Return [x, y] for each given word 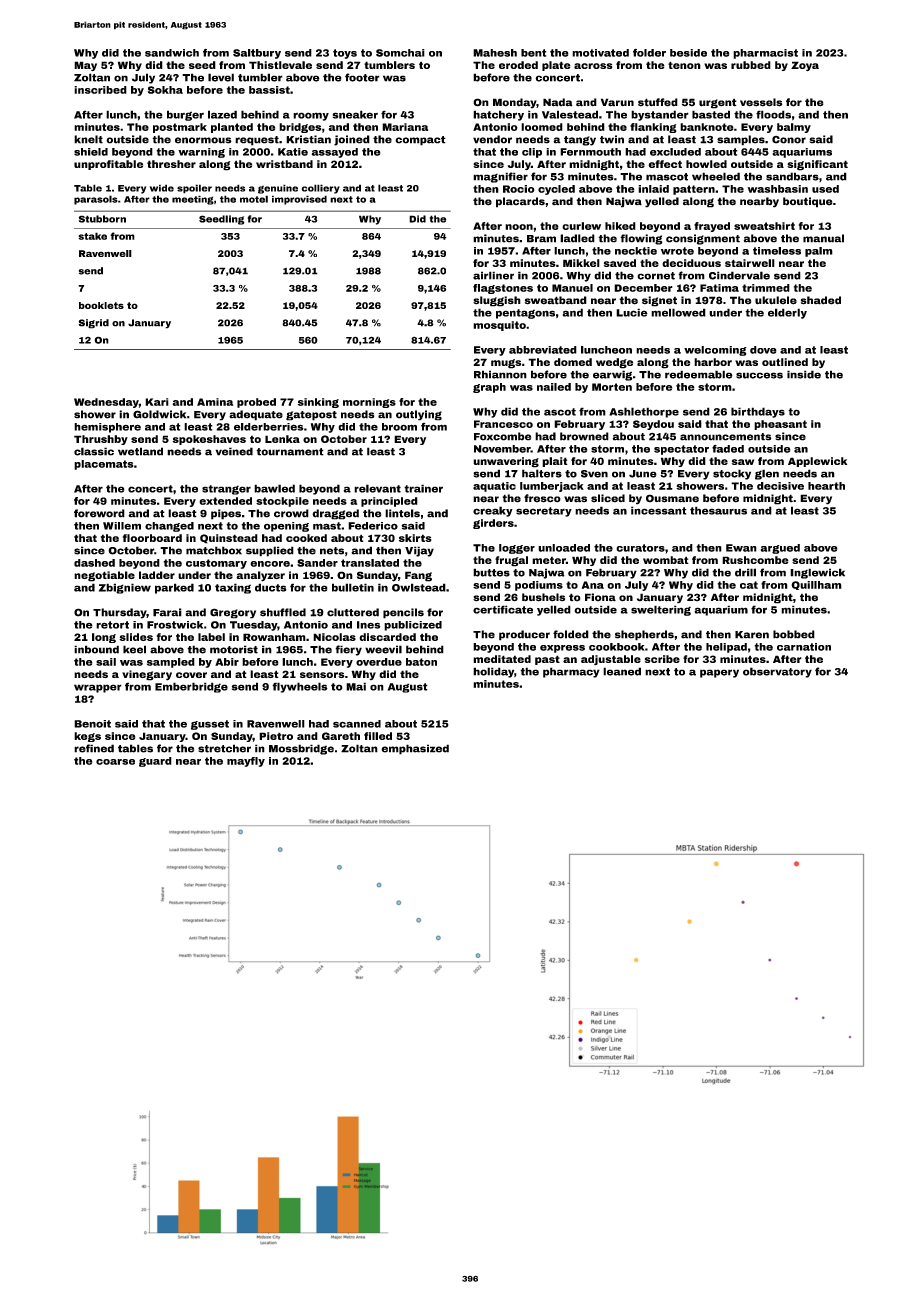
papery [719, 673]
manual [823, 238]
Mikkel [581, 263]
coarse [115, 762]
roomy [311, 116]
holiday [493, 672]
